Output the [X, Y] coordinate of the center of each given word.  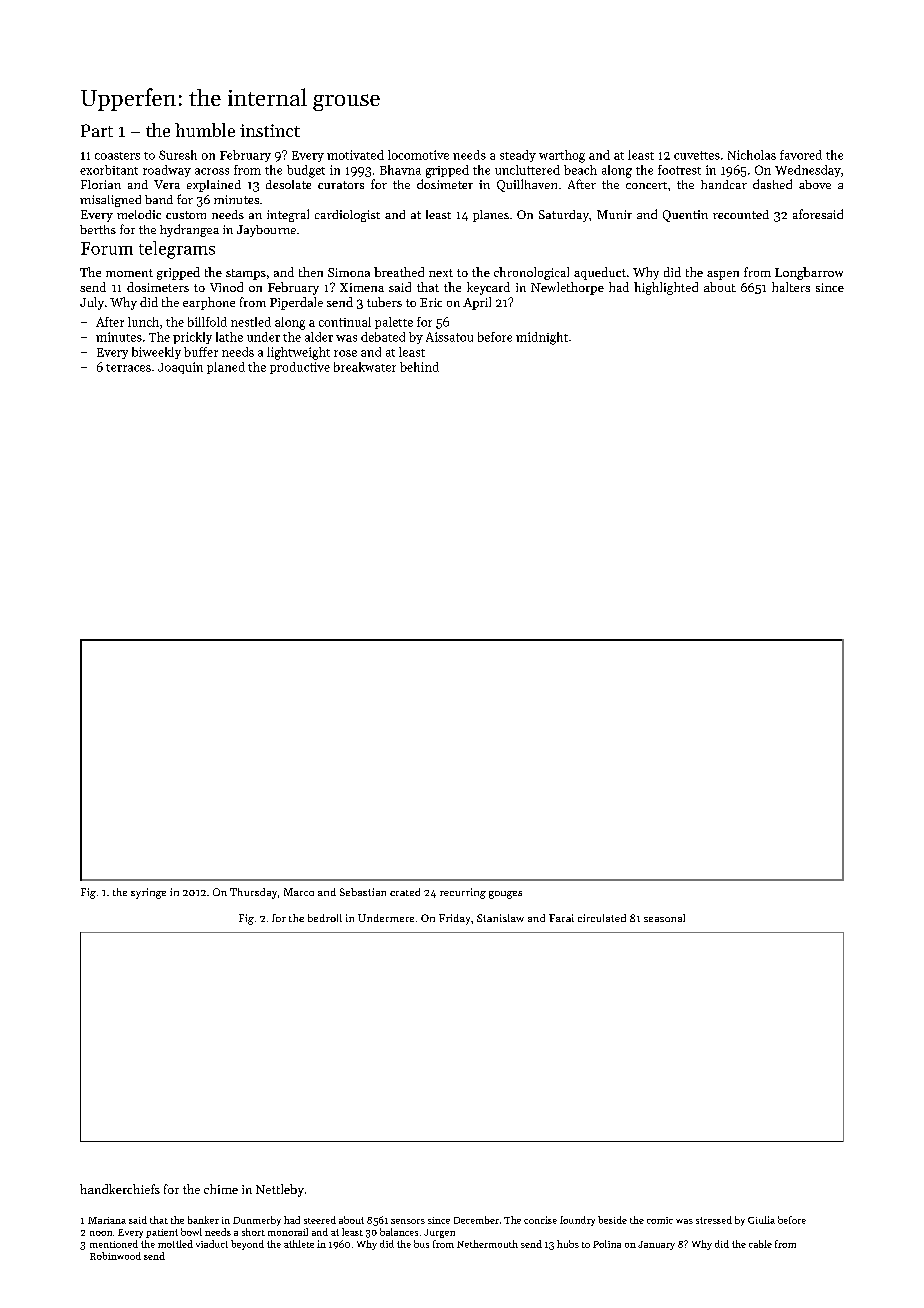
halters [791, 287]
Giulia [761, 1220]
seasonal [664, 918]
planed [226, 368]
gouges [505, 895]
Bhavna [400, 170]
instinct [270, 130]
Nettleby [280, 1190]
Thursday [253, 893]
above [815, 184]
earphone [209, 303]
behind [419, 367]
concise [540, 1220]
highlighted [666, 288]
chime [221, 1189]
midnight [542, 338]
